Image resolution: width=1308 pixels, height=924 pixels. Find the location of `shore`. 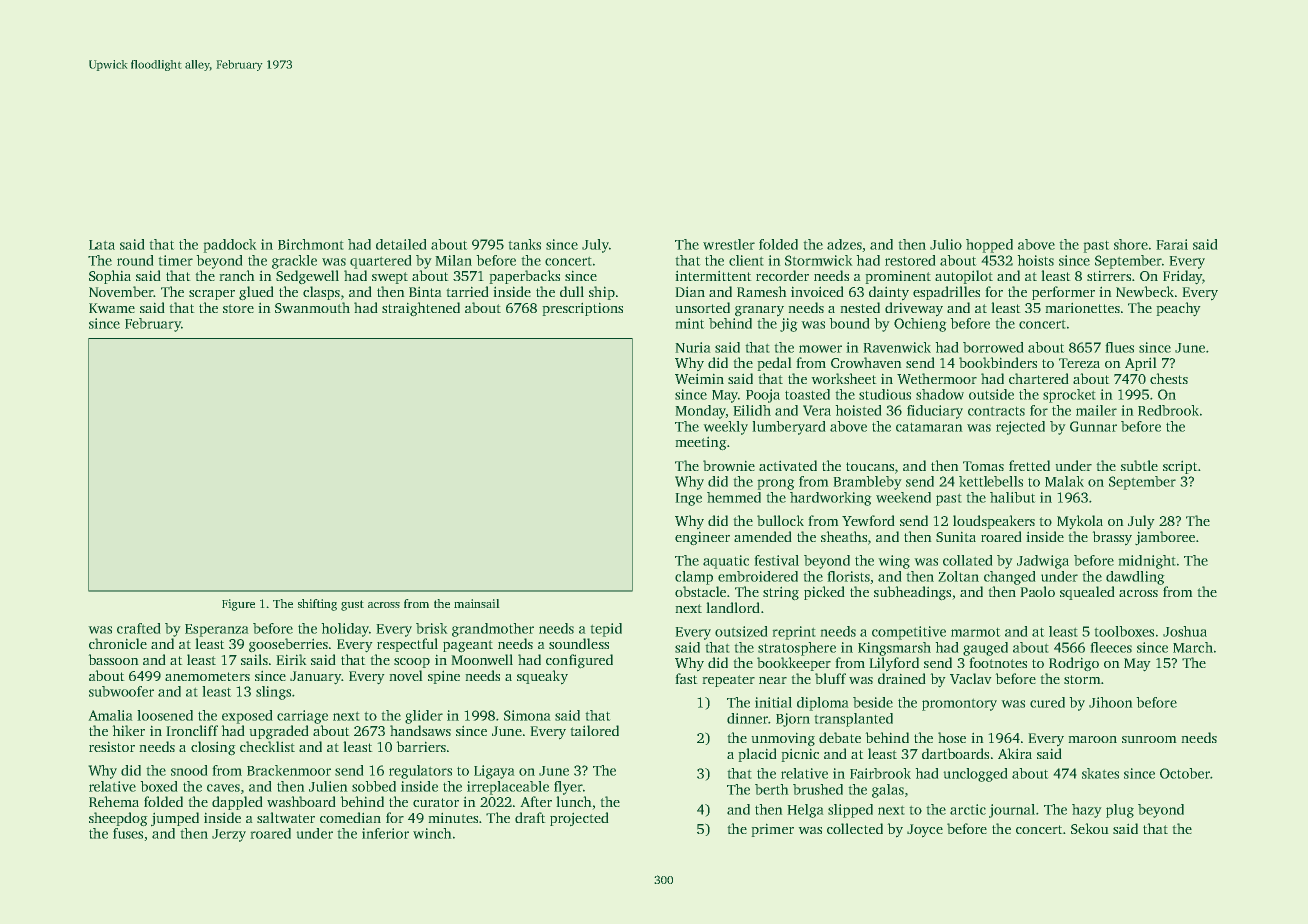

shore is located at coordinates (1131, 244).
